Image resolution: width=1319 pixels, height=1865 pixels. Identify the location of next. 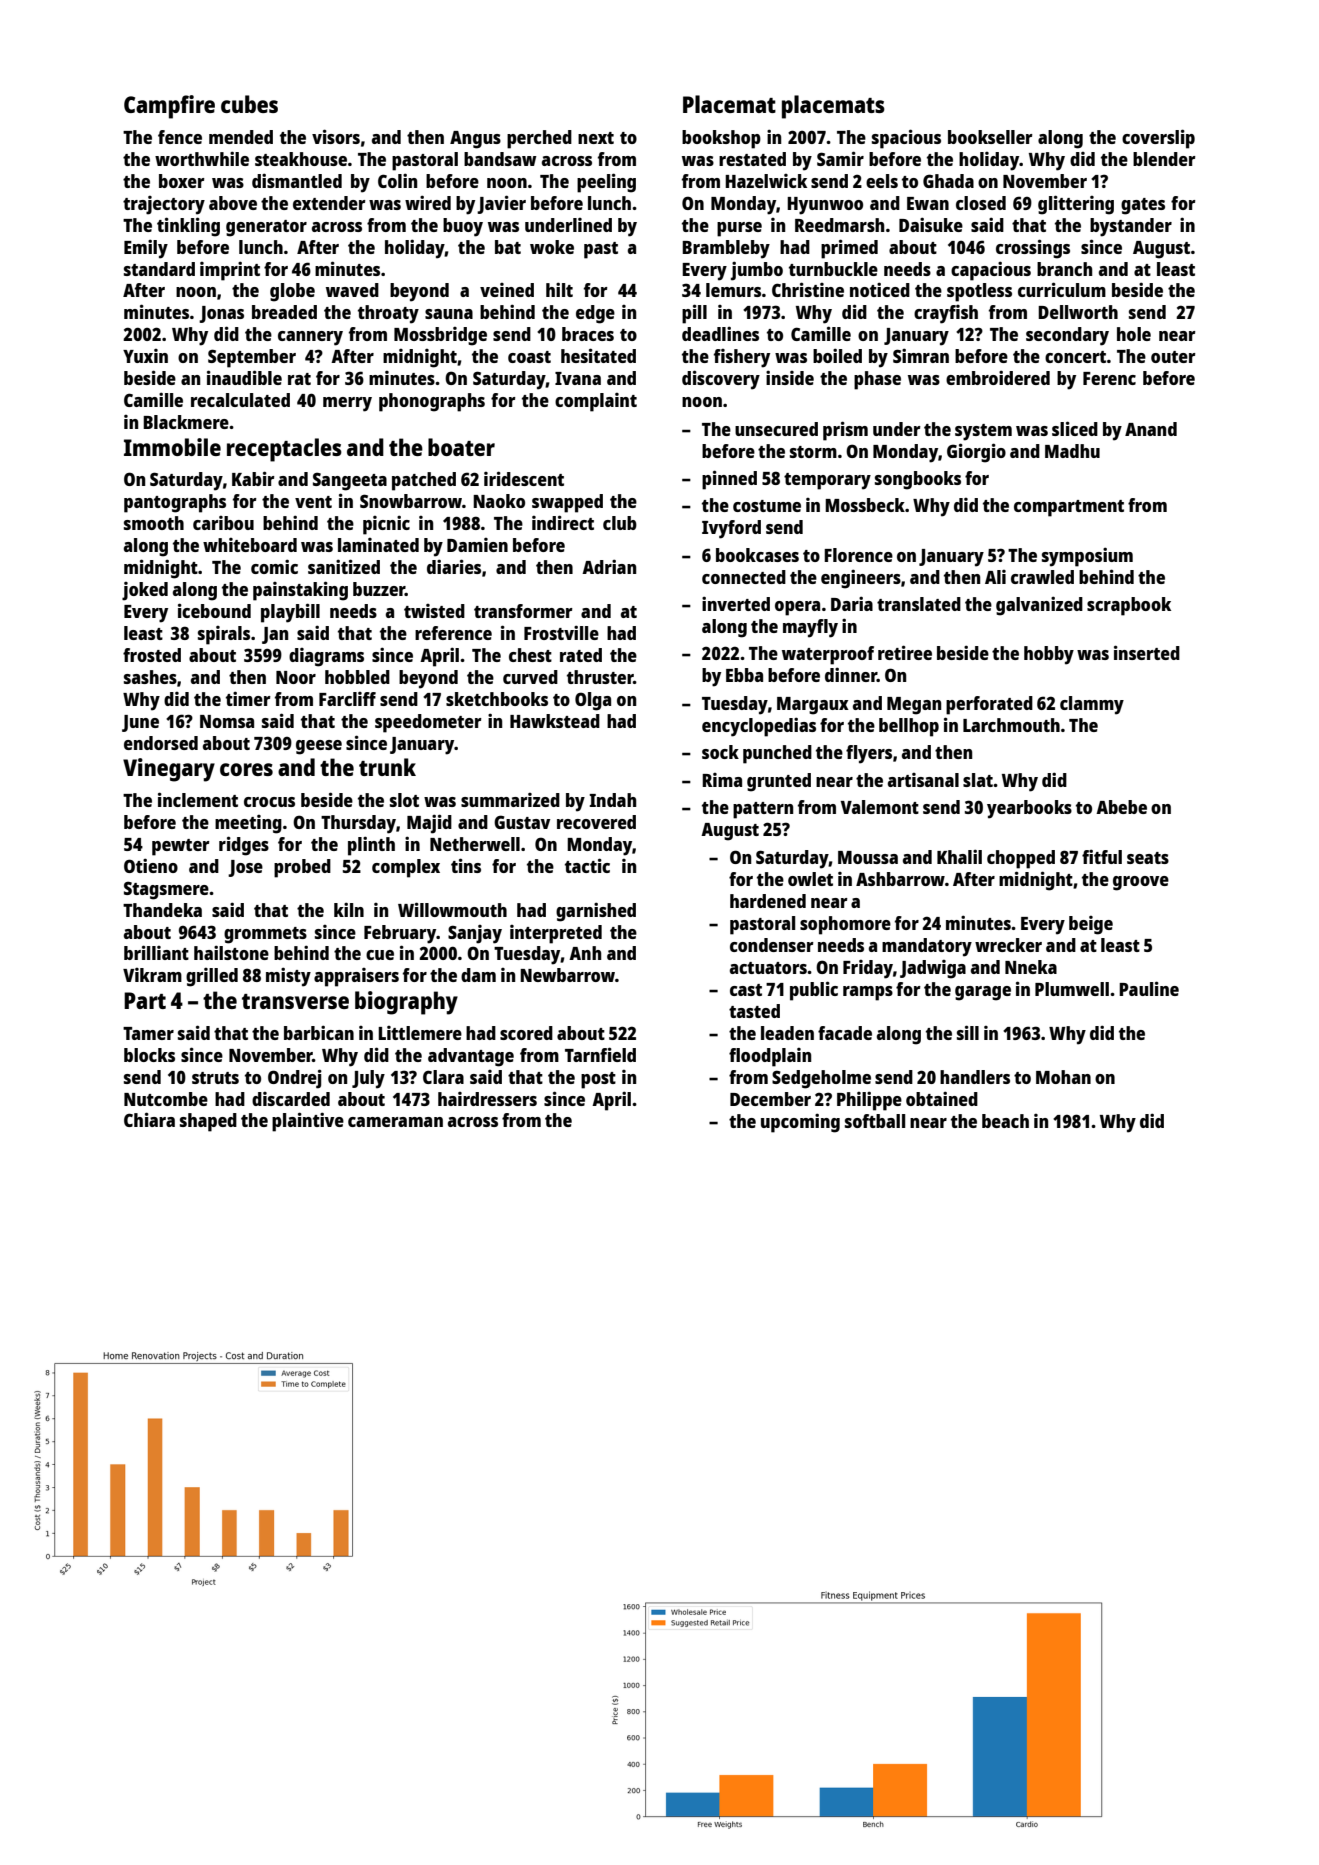
(596, 138).
